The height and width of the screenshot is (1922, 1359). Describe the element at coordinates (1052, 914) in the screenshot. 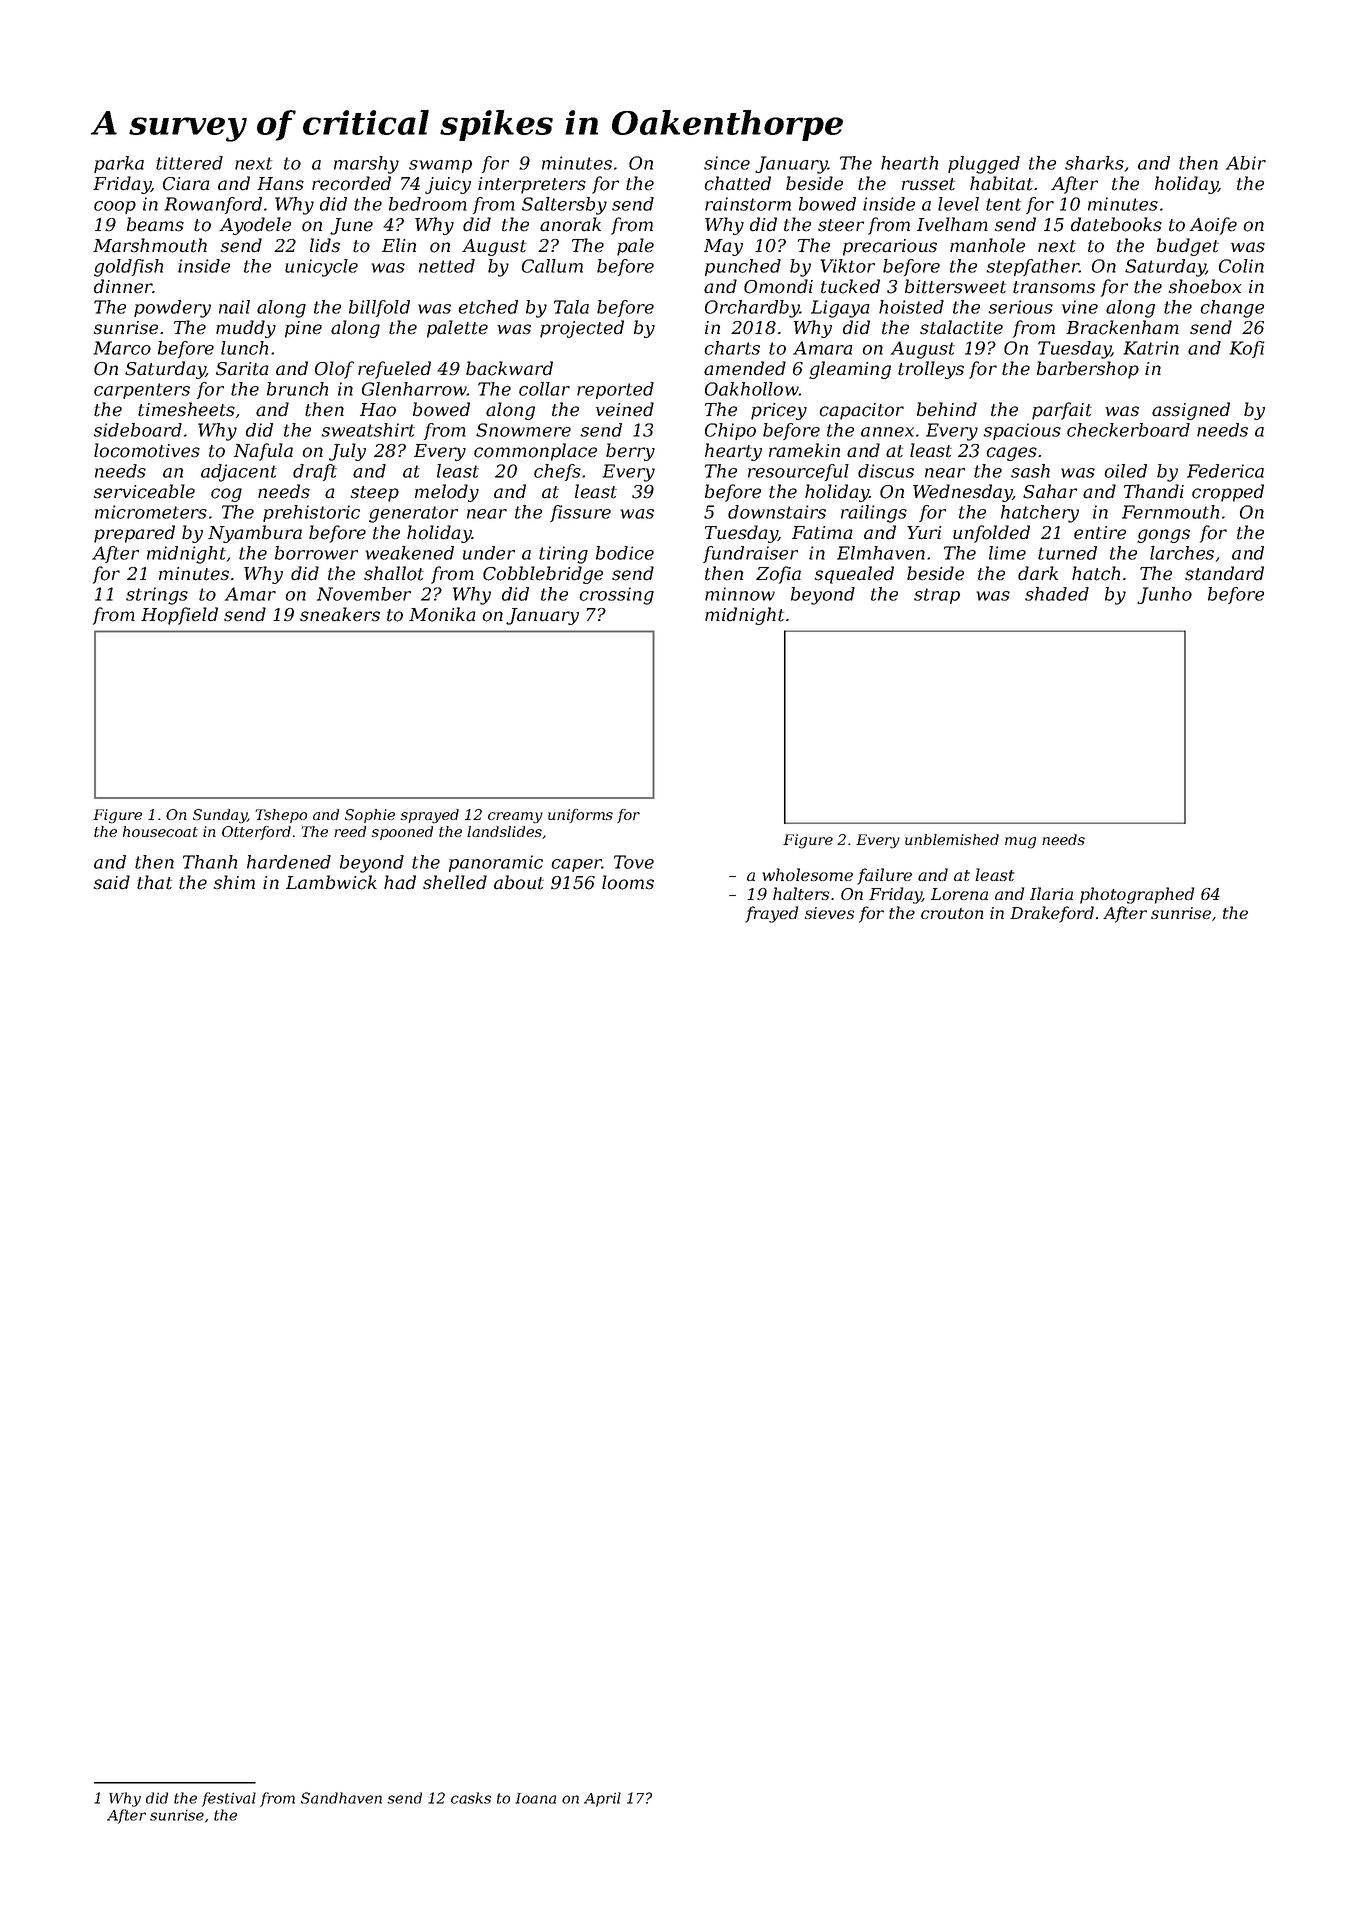

I see `Drakeford` at that location.
